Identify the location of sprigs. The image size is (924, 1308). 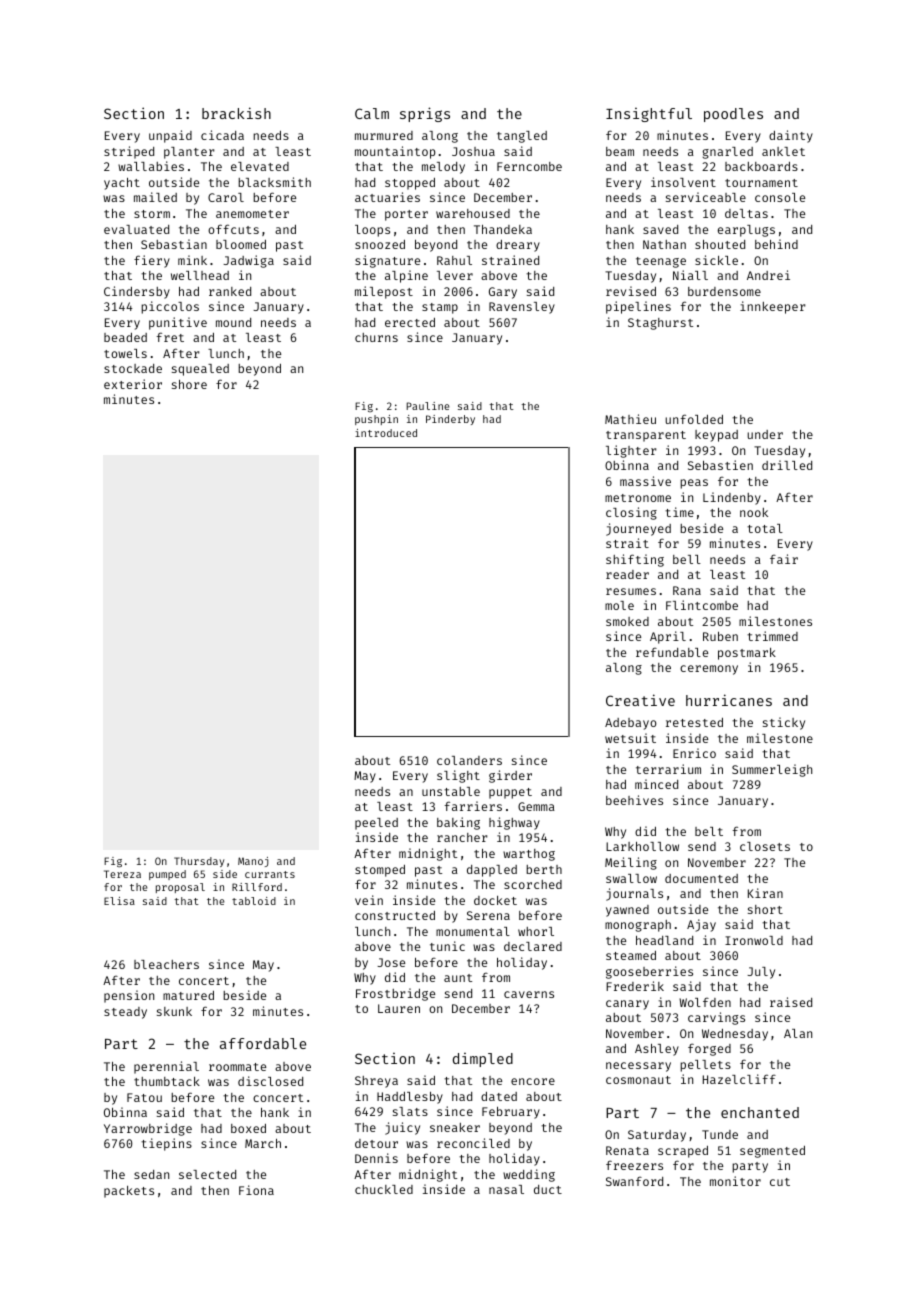
(425, 114).
